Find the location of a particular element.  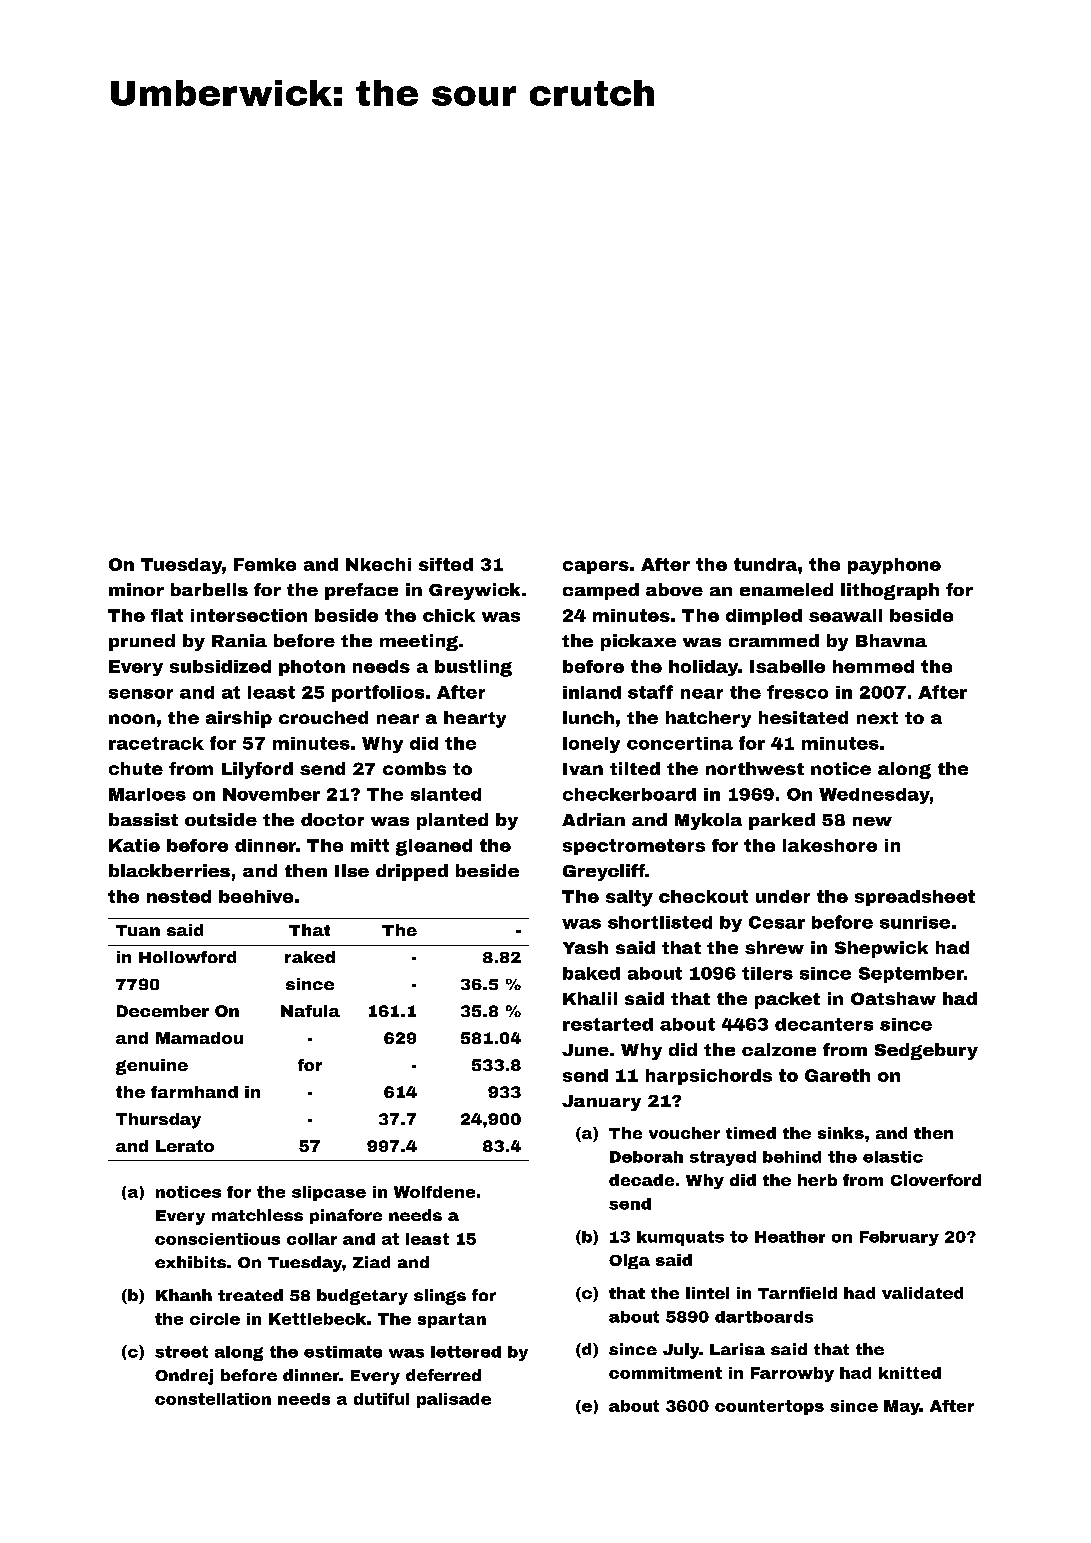

sifted is located at coordinates (446, 564).
